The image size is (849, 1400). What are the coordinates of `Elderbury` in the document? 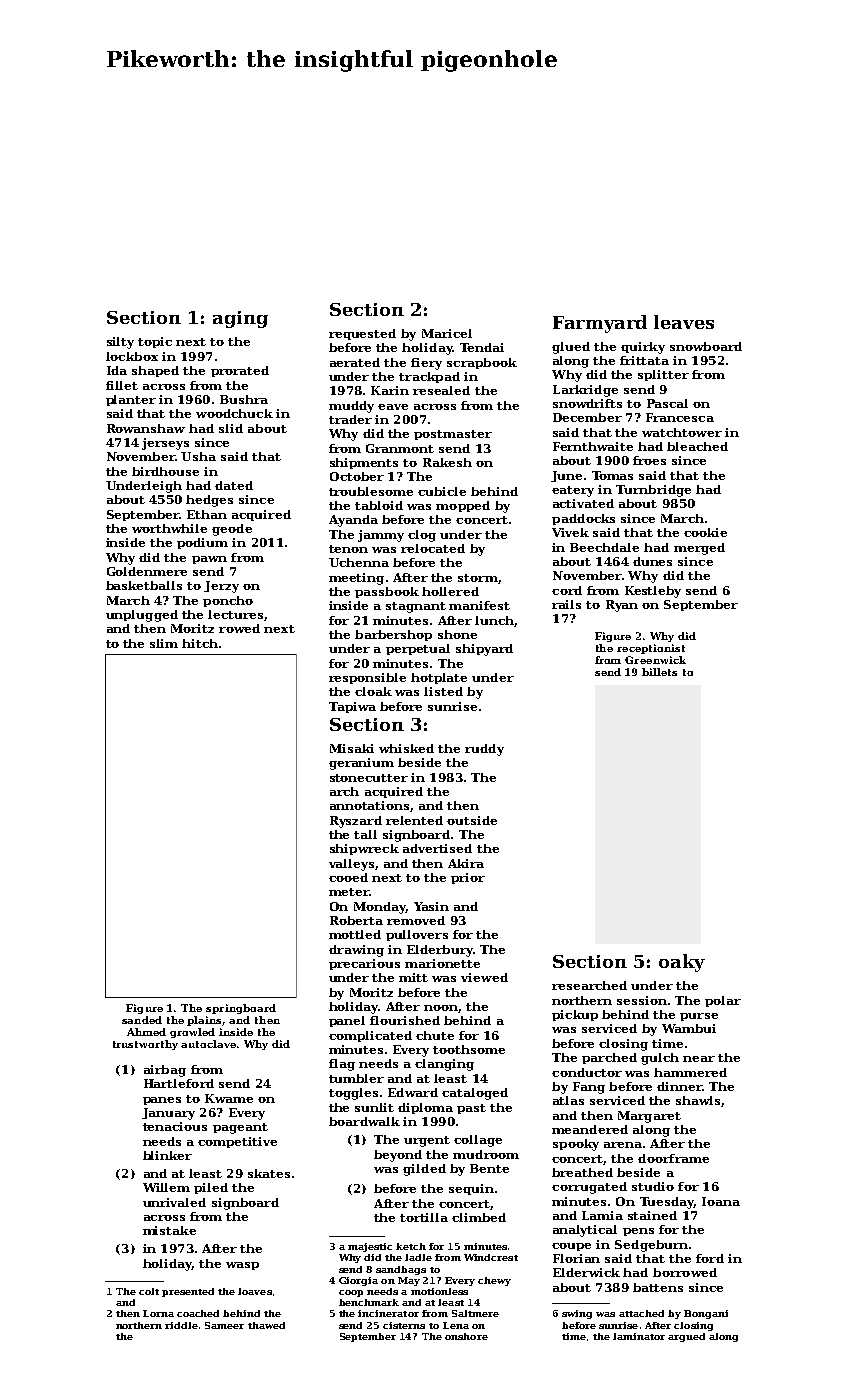 It's located at (440, 951).
